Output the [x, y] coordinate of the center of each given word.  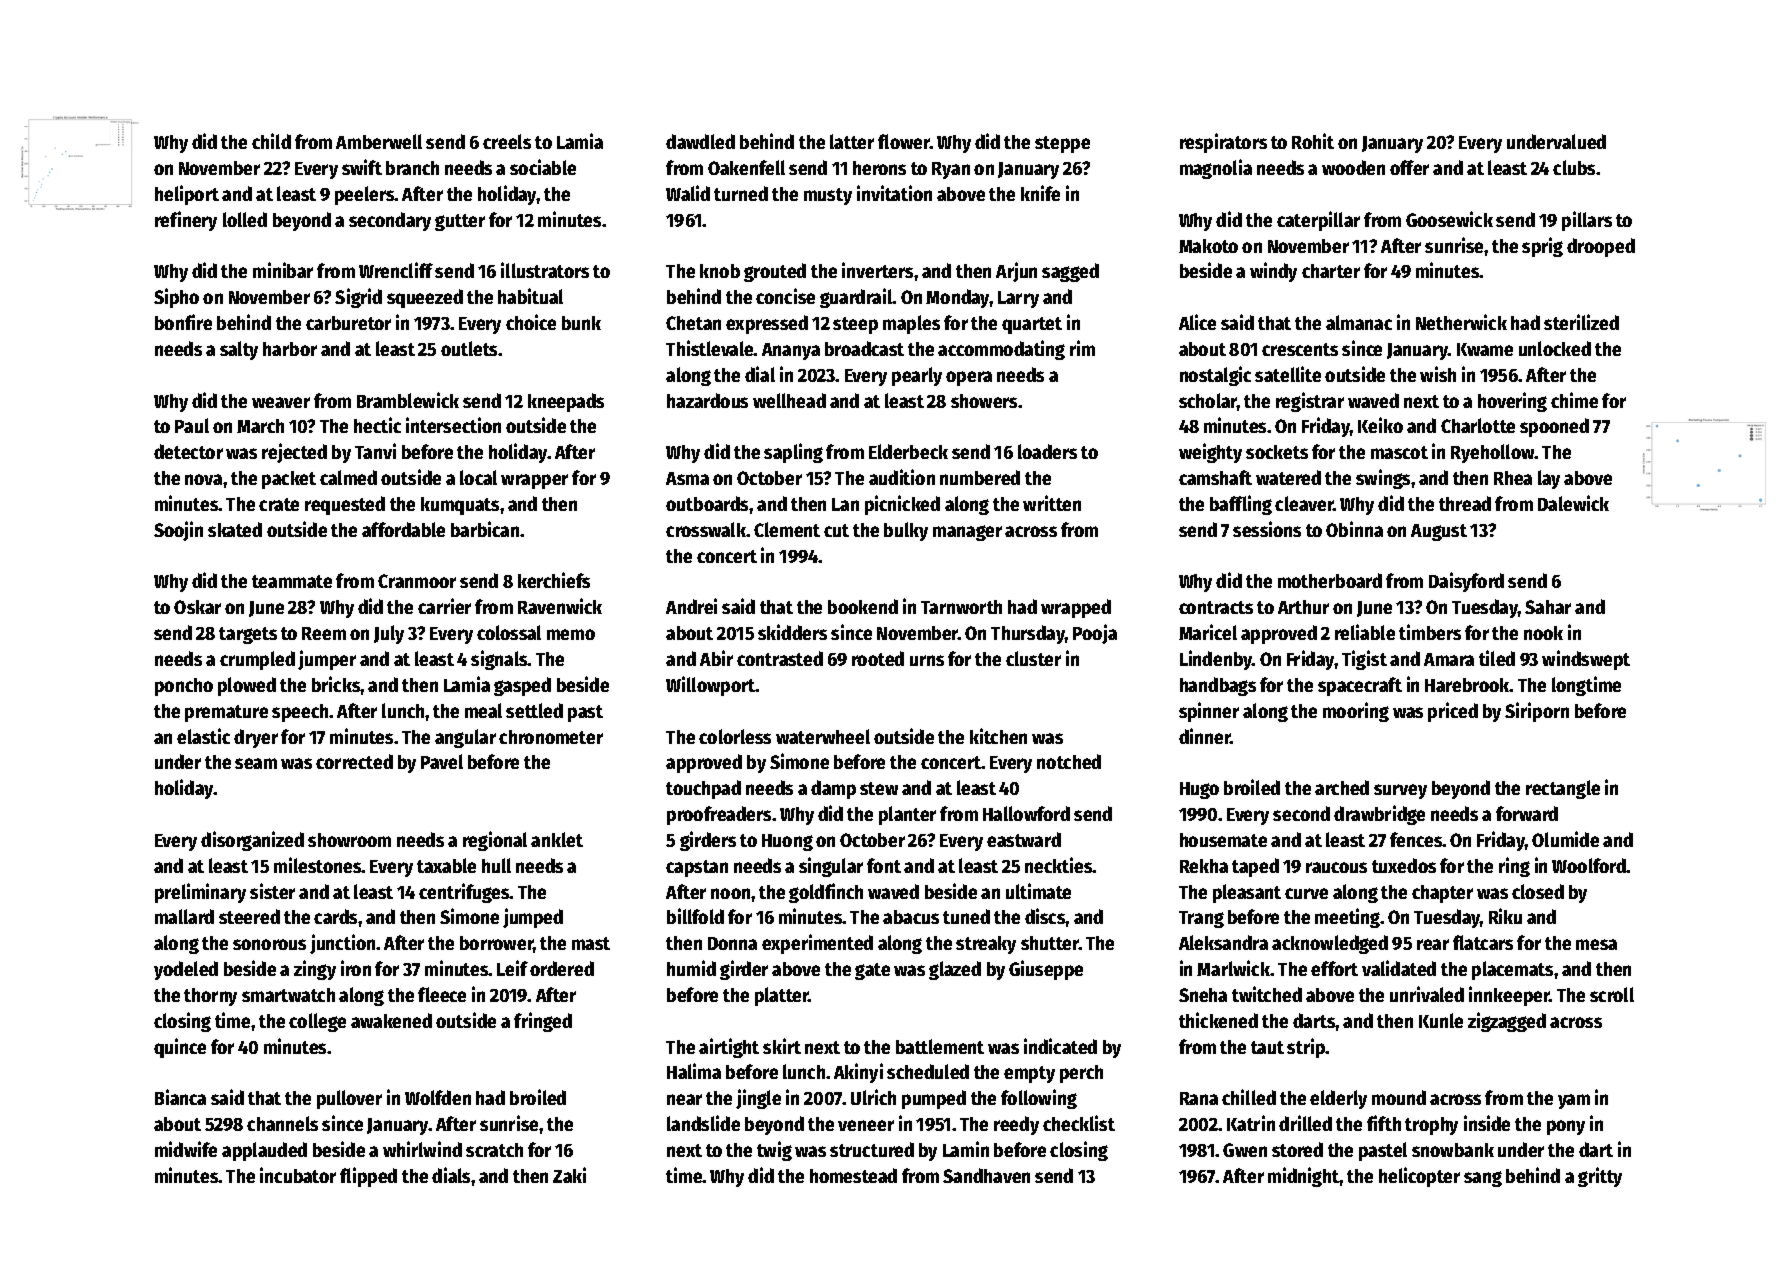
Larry [1018, 299]
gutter [460, 222]
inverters [877, 270]
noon [730, 893]
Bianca [180, 1097]
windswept [1586, 660]
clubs [1574, 167]
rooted [878, 658]
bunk [581, 323]
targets [248, 635]
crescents [1300, 349]
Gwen [1245, 1150]
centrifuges [464, 893]
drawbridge [1379, 815]
